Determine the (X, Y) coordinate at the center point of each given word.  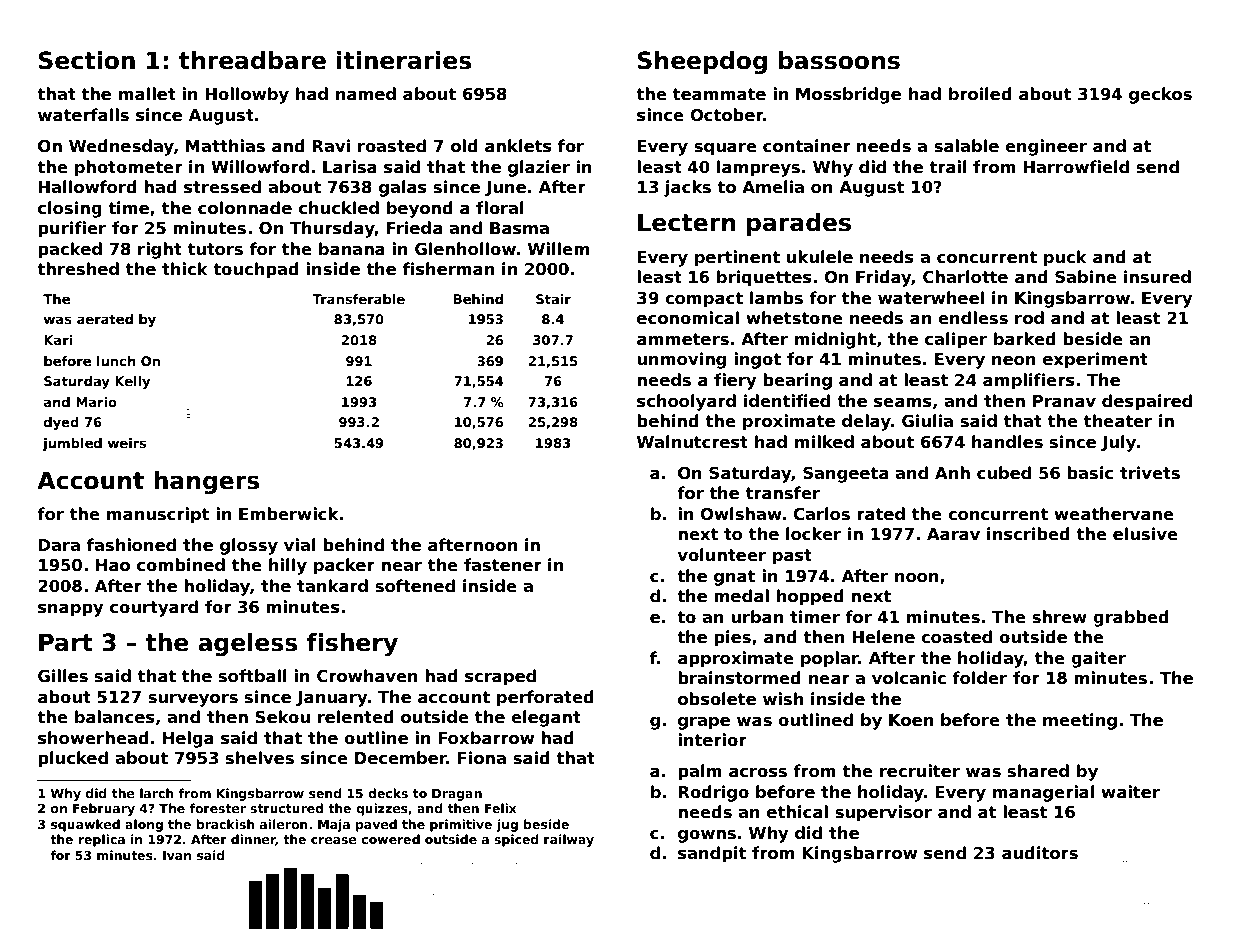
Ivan (177, 855)
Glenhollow (465, 249)
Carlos (821, 514)
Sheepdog (702, 62)
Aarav (953, 534)
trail (948, 166)
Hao (113, 565)
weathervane (1114, 514)
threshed (78, 269)
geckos (1160, 95)
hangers (207, 482)
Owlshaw (741, 514)
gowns (707, 836)
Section (87, 60)
